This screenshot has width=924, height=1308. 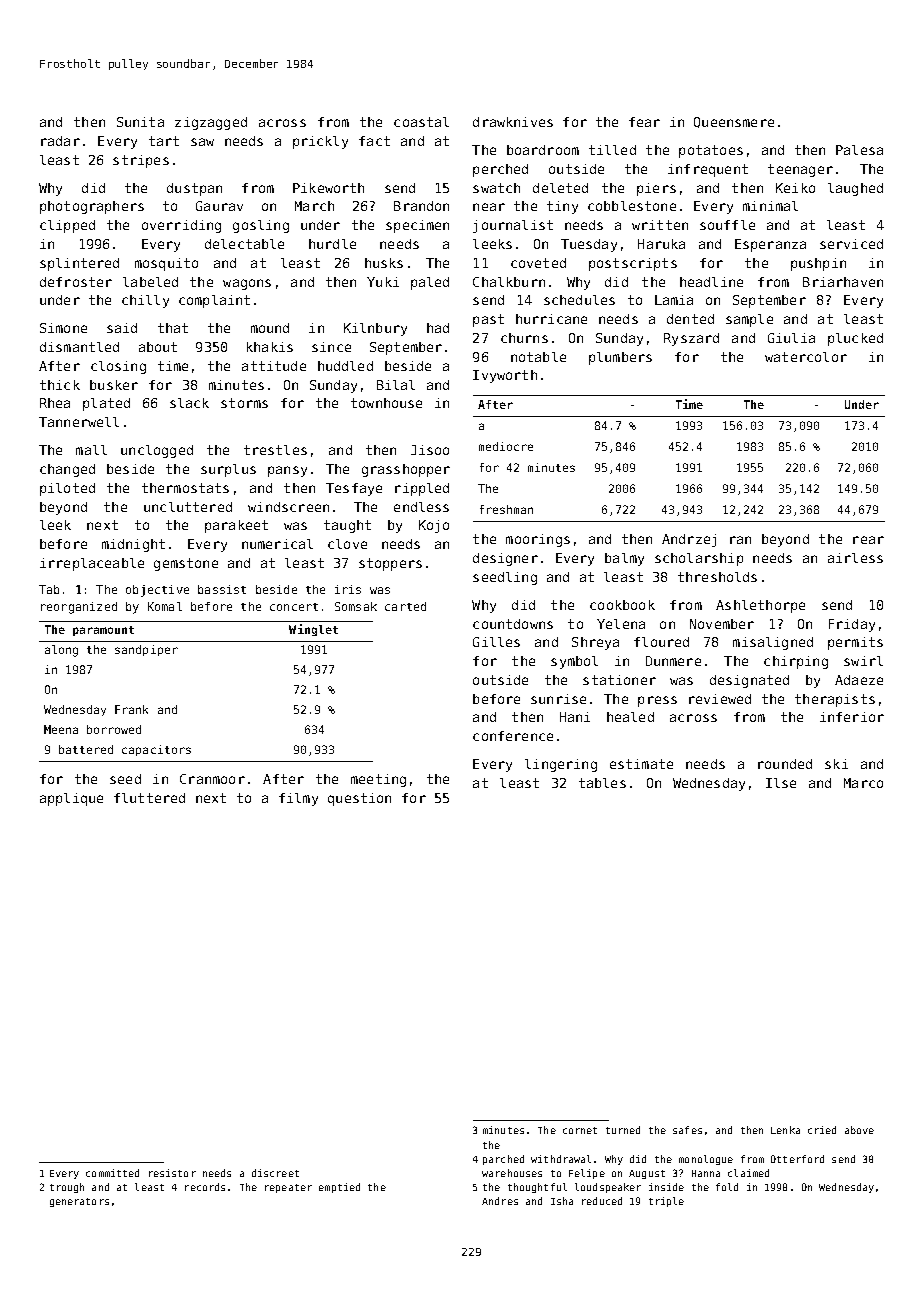 What do you see at coordinates (781, 783) in the screenshot?
I see `Ilse` at bounding box center [781, 783].
